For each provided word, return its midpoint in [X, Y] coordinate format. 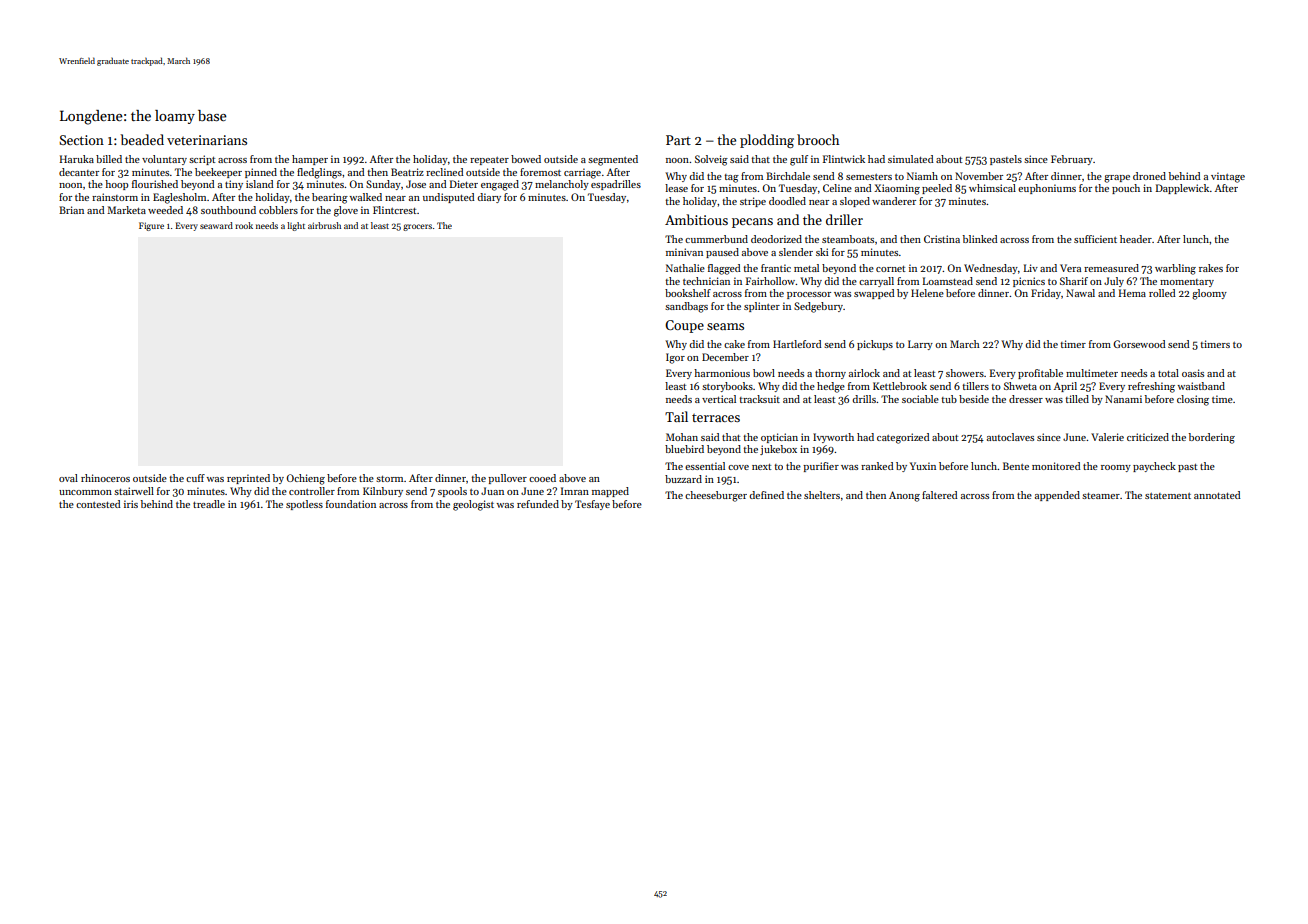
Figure [151, 226]
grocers [417, 227]
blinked [980, 239]
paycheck [1154, 467]
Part [678, 140]
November [979, 176]
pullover [507, 479]
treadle [209, 504]
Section [81, 140]
